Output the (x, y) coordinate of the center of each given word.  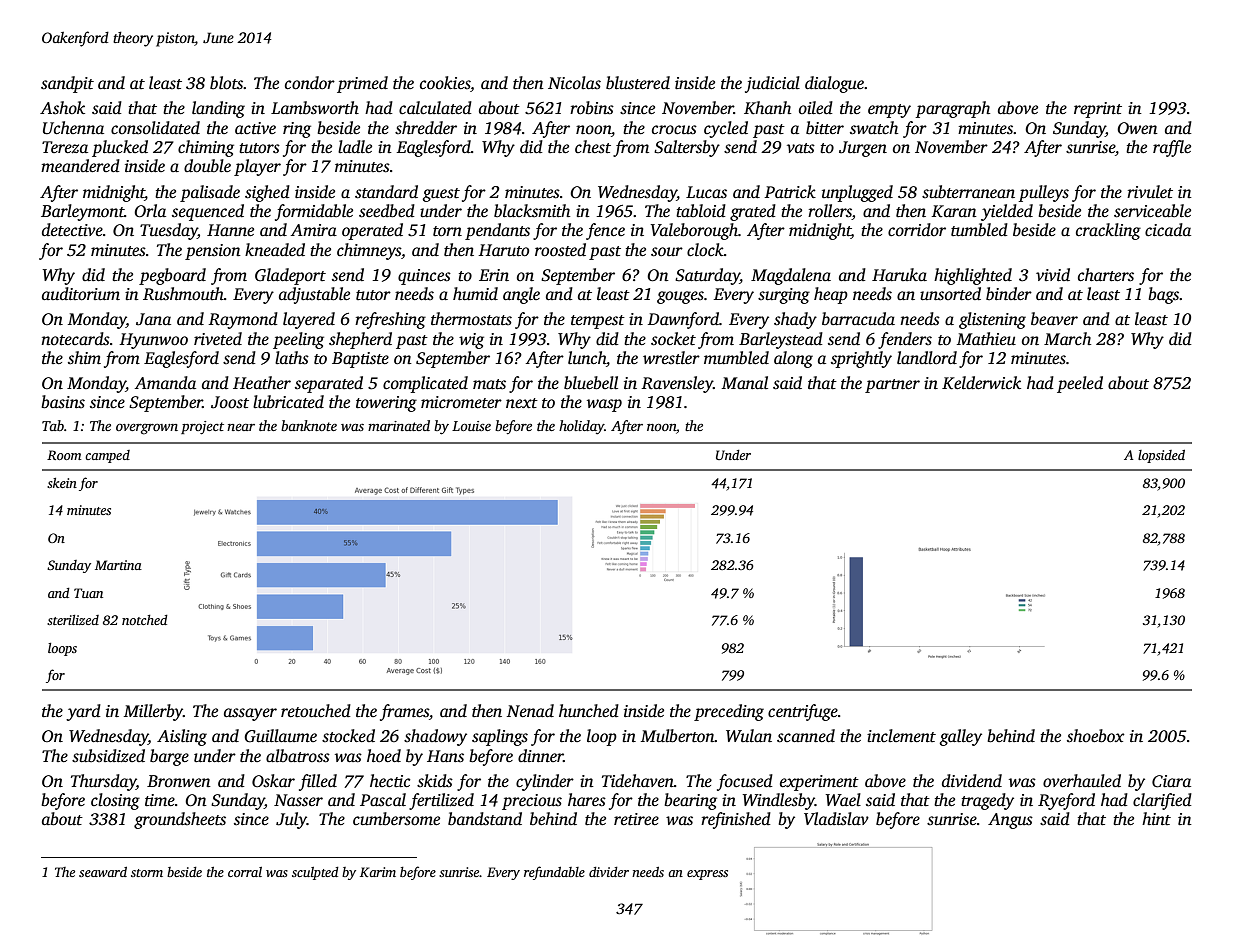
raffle (1172, 148)
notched (145, 620)
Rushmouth (183, 294)
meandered (80, 166)
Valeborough (694, 231)
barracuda (858, 319)
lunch (587, 358)
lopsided (1161, 456)
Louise (471, 426)
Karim (378, 872)
